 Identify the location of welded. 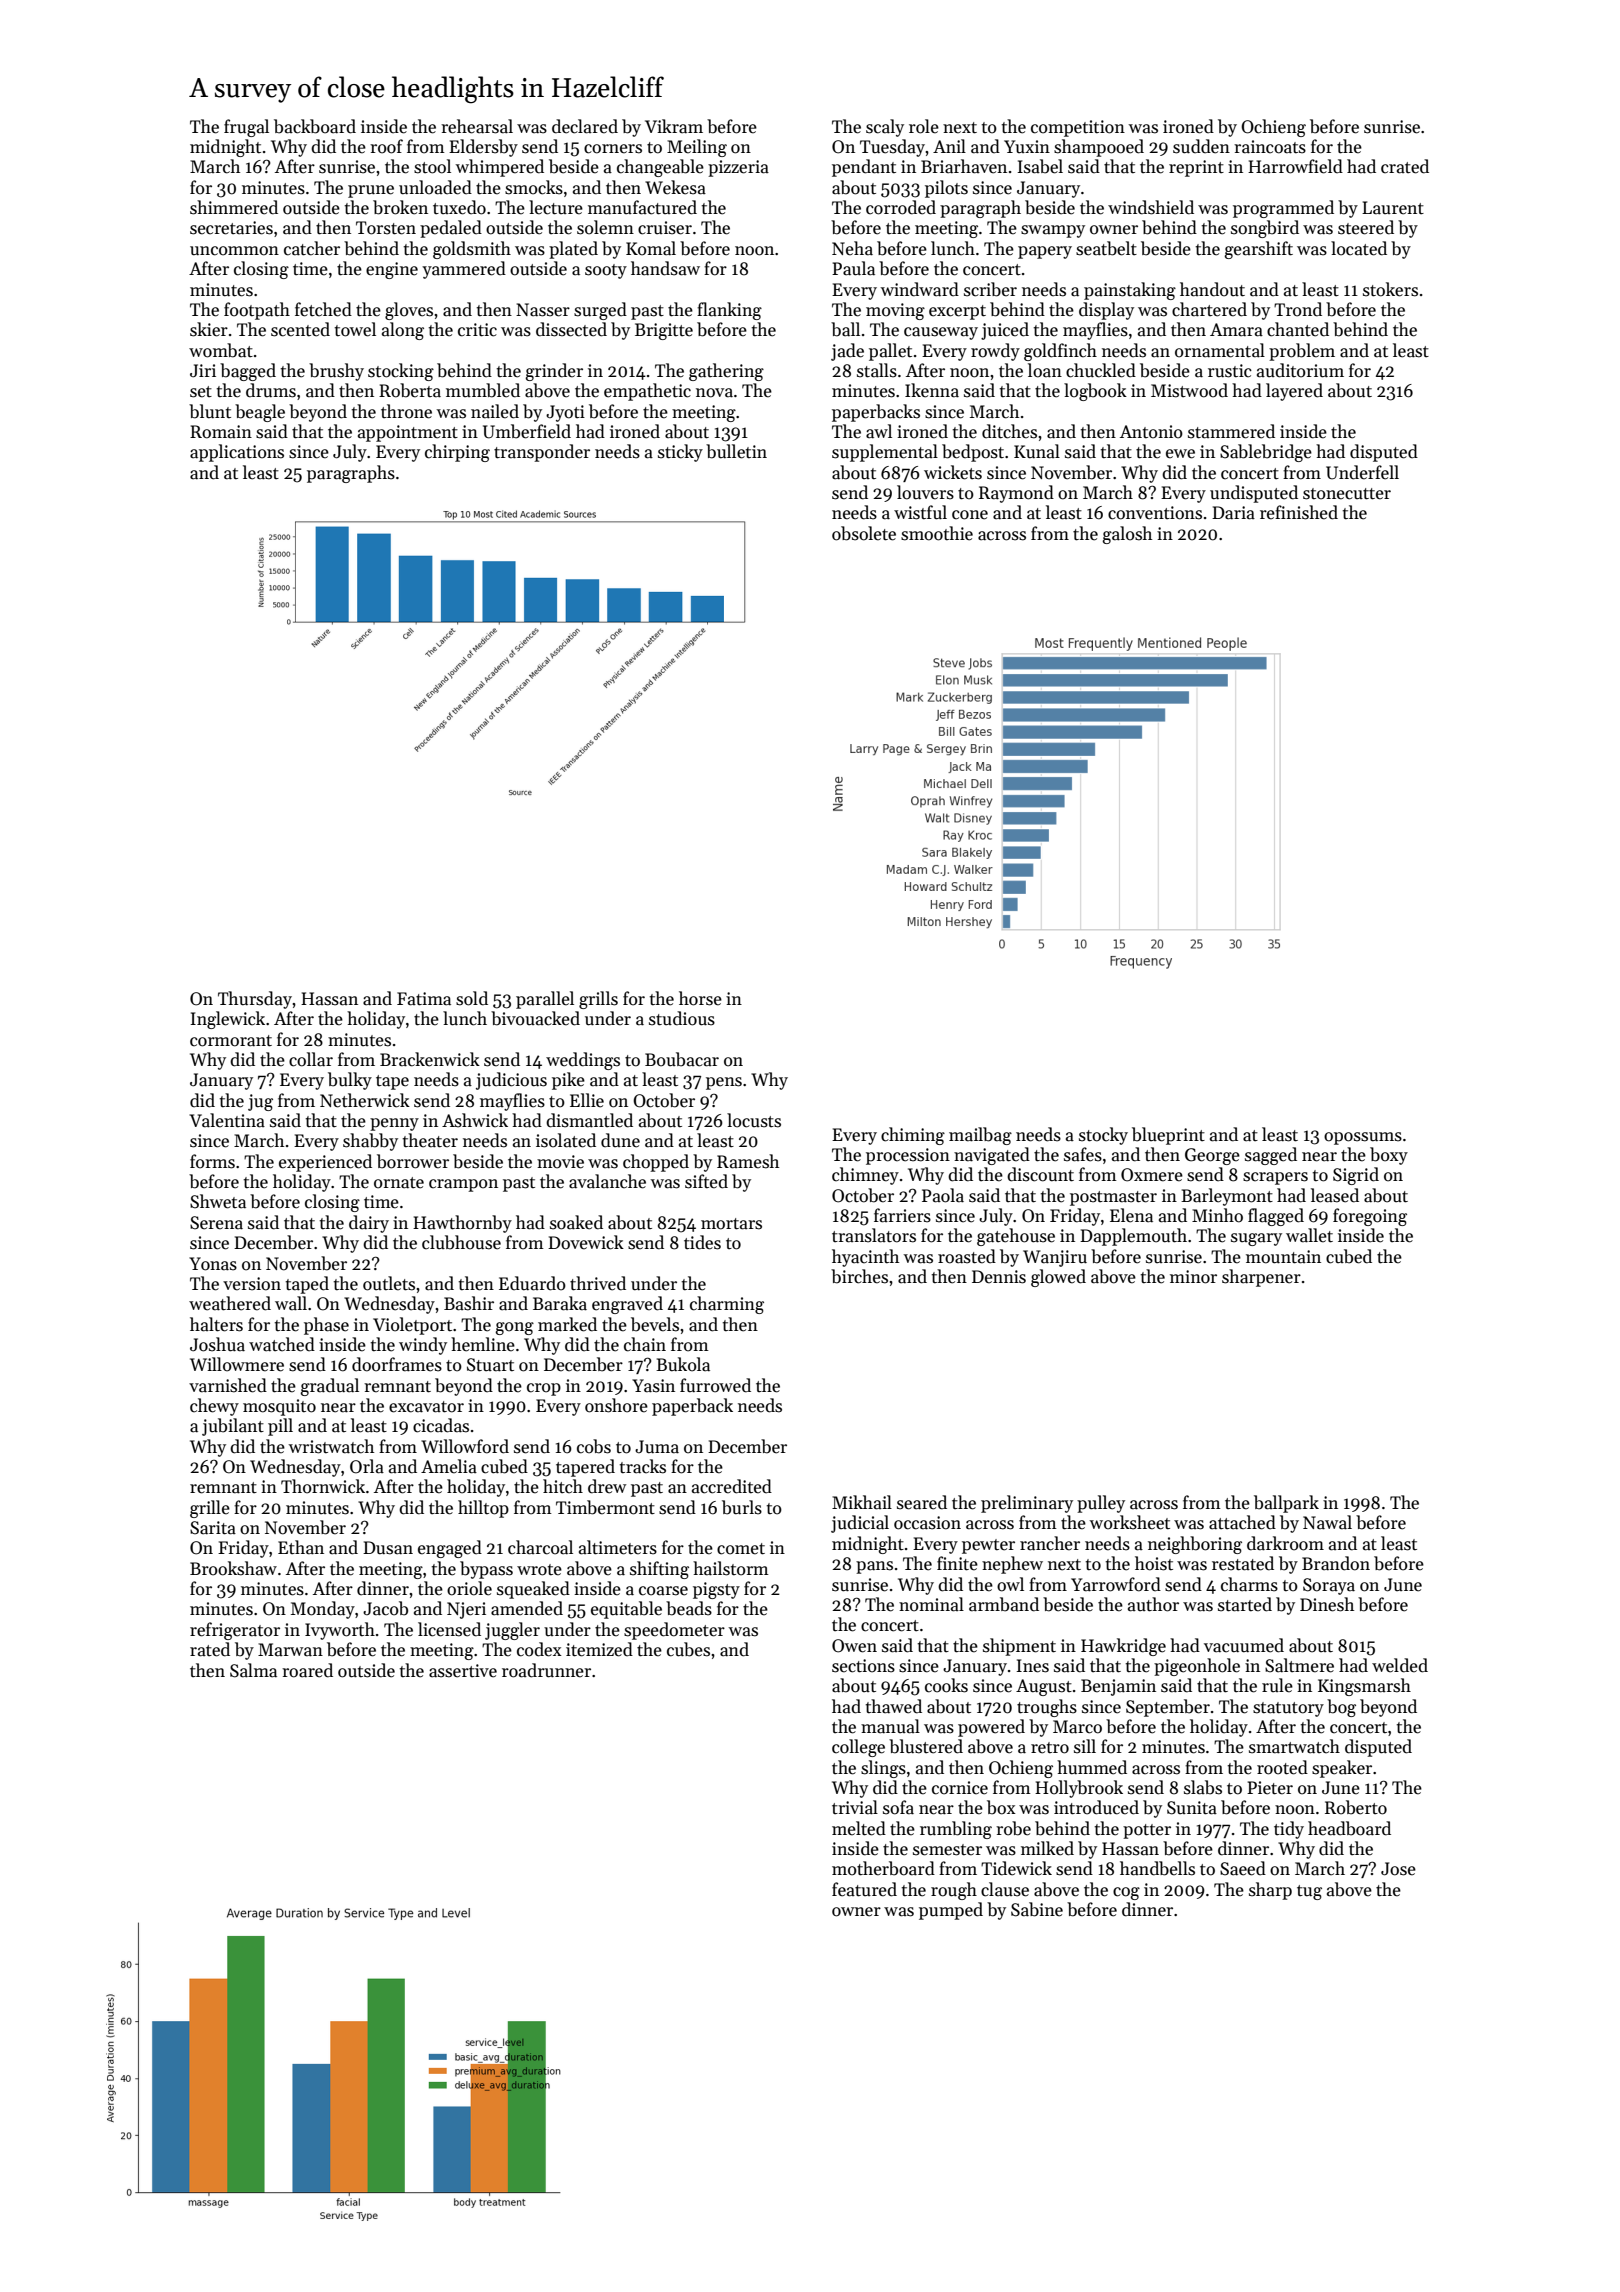
(1400, 1665).
